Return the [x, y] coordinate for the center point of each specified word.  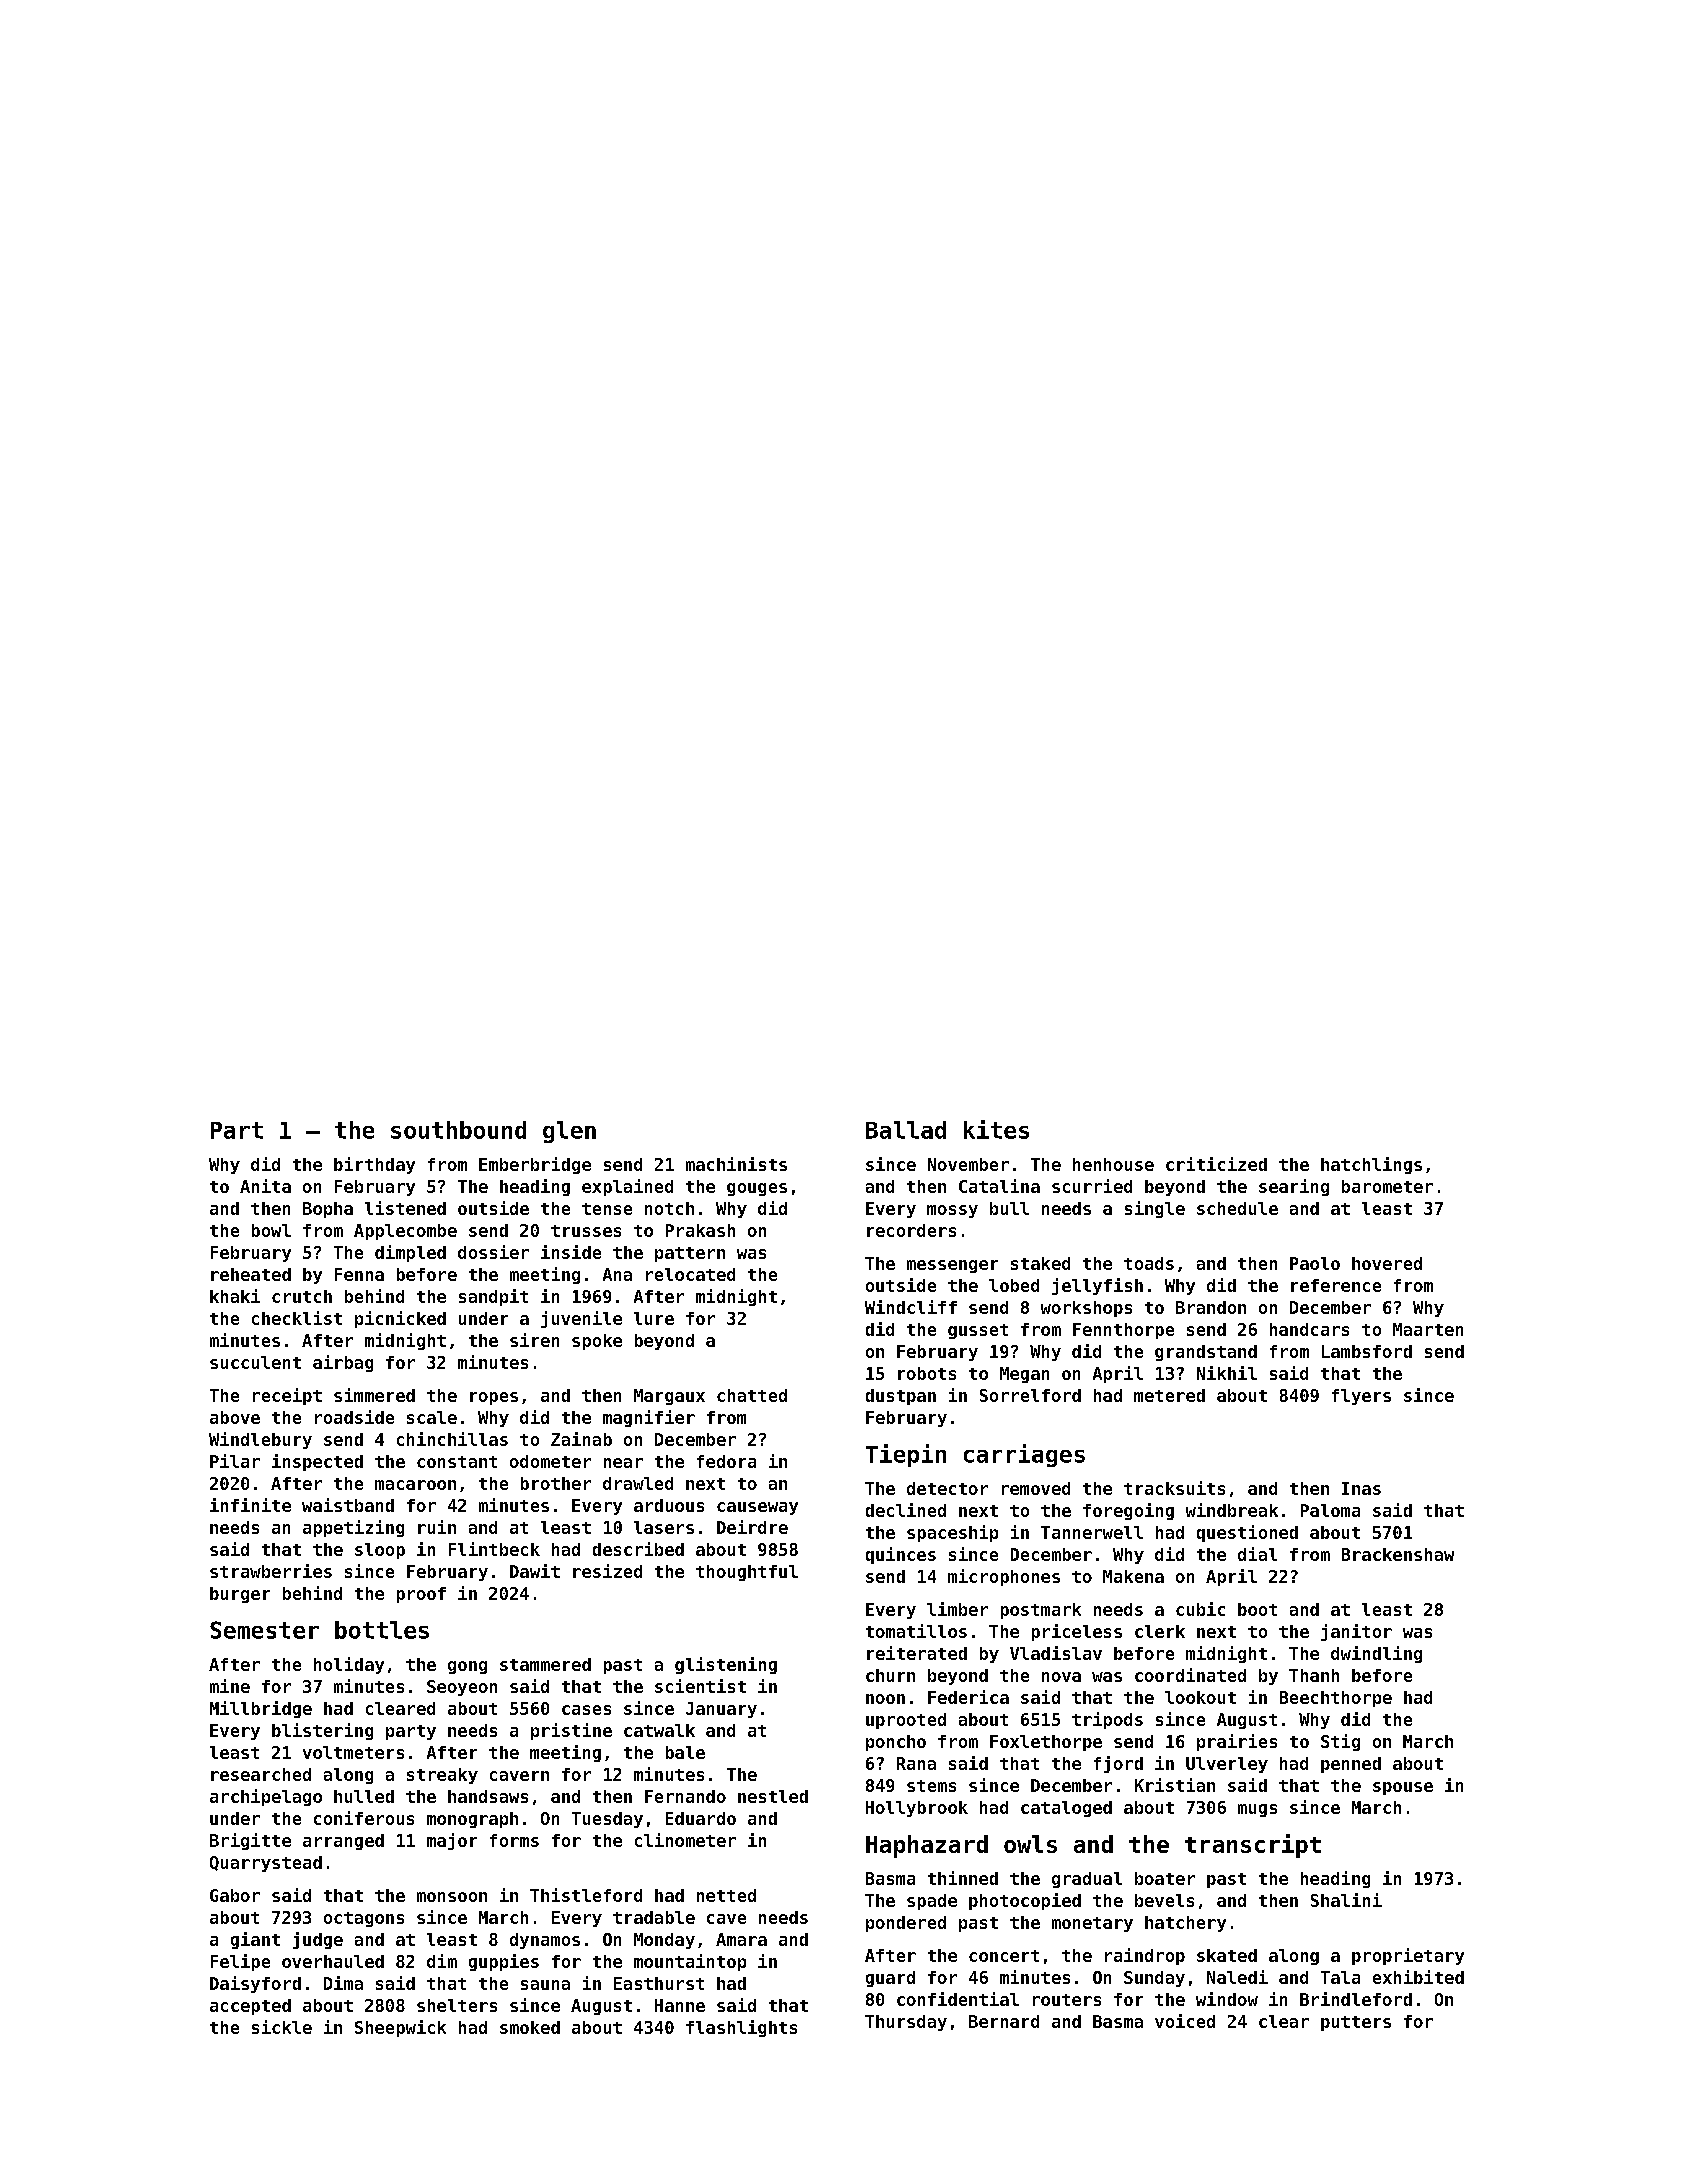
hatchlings [1371, 1165]
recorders [911, 1230]
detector [947, 1488]
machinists [736, 1164]
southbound [458, 1130]
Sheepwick [400, 2028]
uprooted [906, 1721]
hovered [1387, 1263]
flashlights [741, 2028]
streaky [442, 1776]
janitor [1356, 1632]
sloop [380, 1551]
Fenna [359, 1274]
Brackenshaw [1398, 1554]
